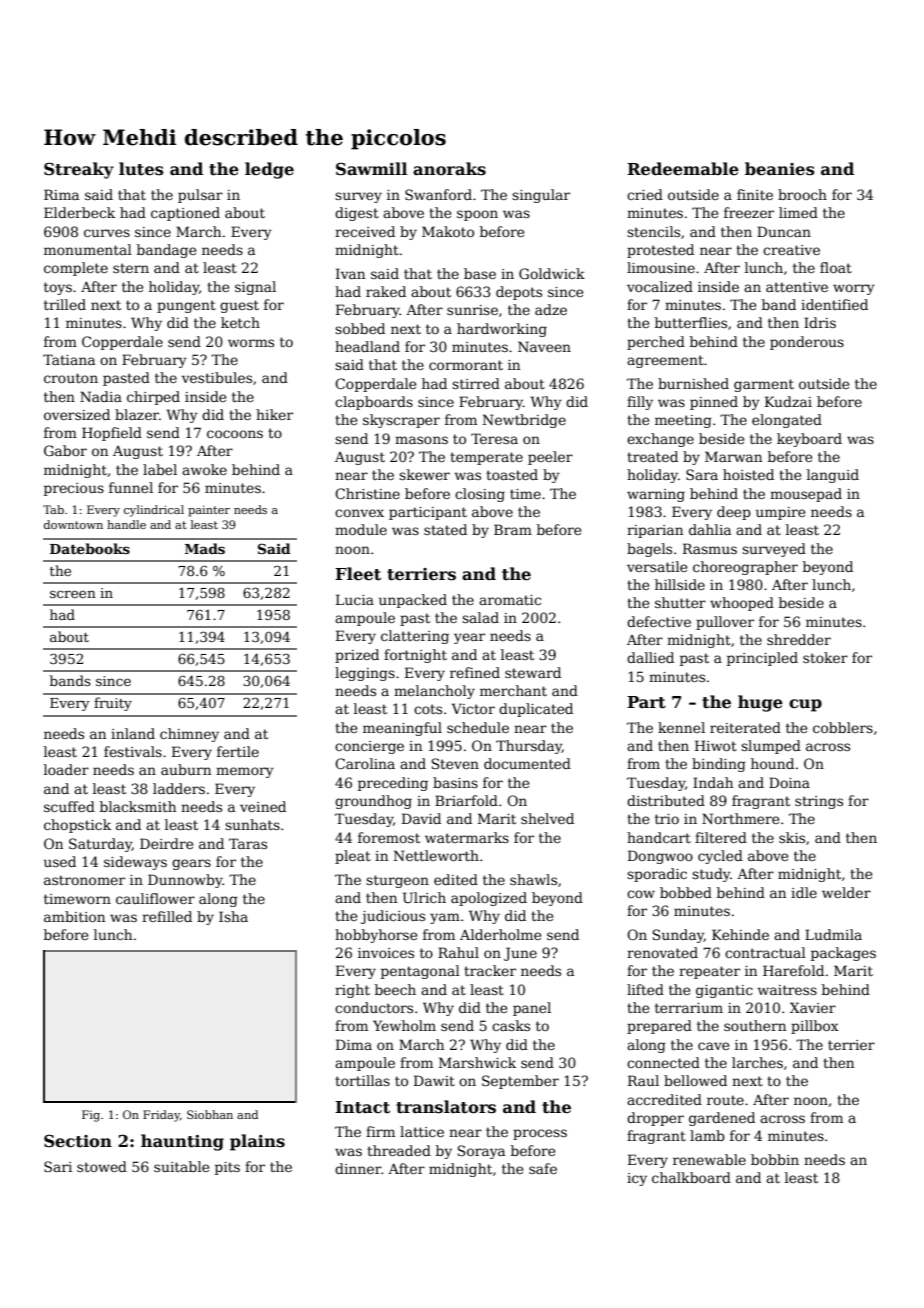 This page has height=1308, width=924. I want to click on anoraks, so click(449, 169).
